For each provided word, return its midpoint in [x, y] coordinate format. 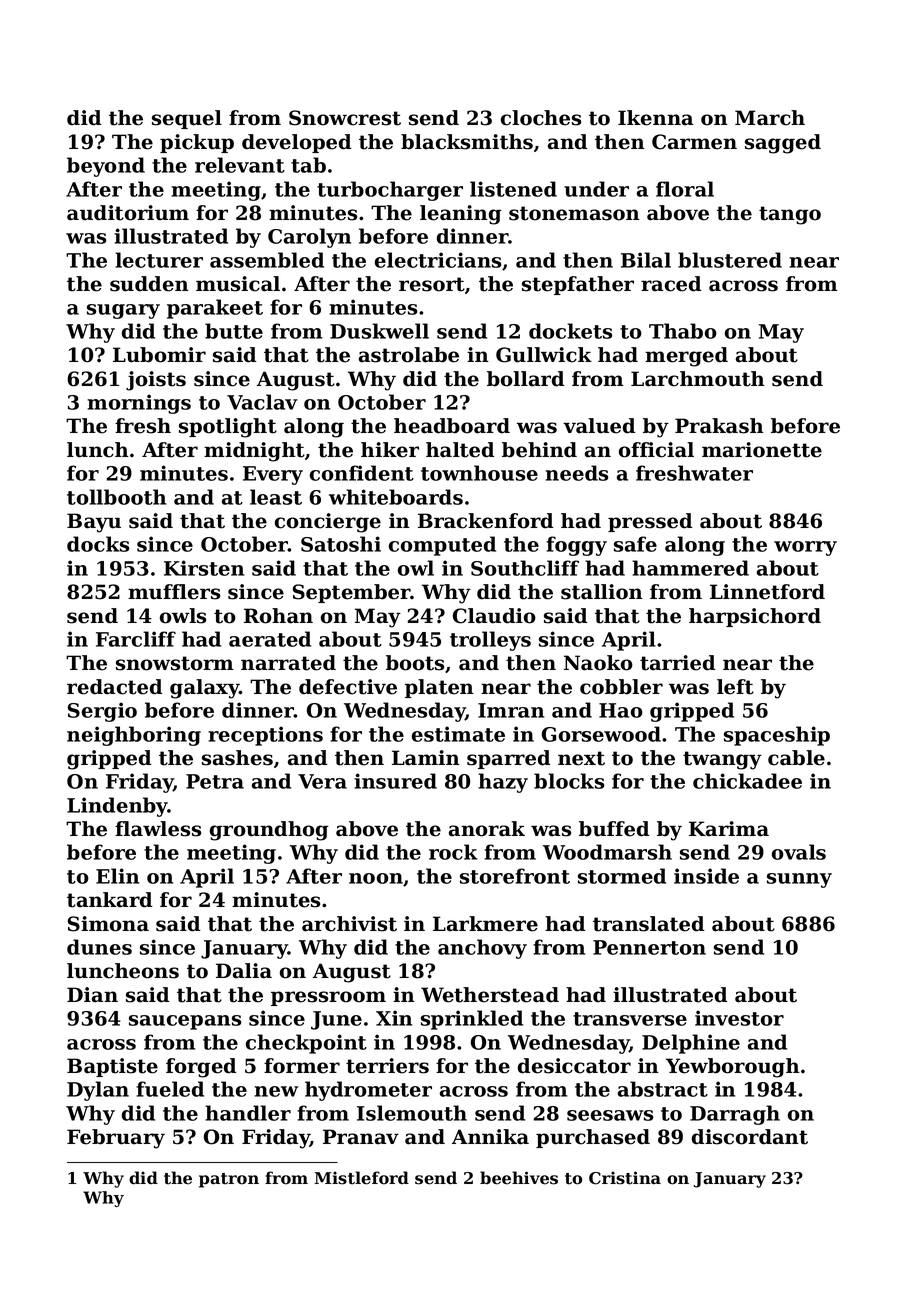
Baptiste [112, 1067]
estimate [458, 734]
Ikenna [655, 118]
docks [98, 544]
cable [796, 758]
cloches [541, 118]
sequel [187, 119]
